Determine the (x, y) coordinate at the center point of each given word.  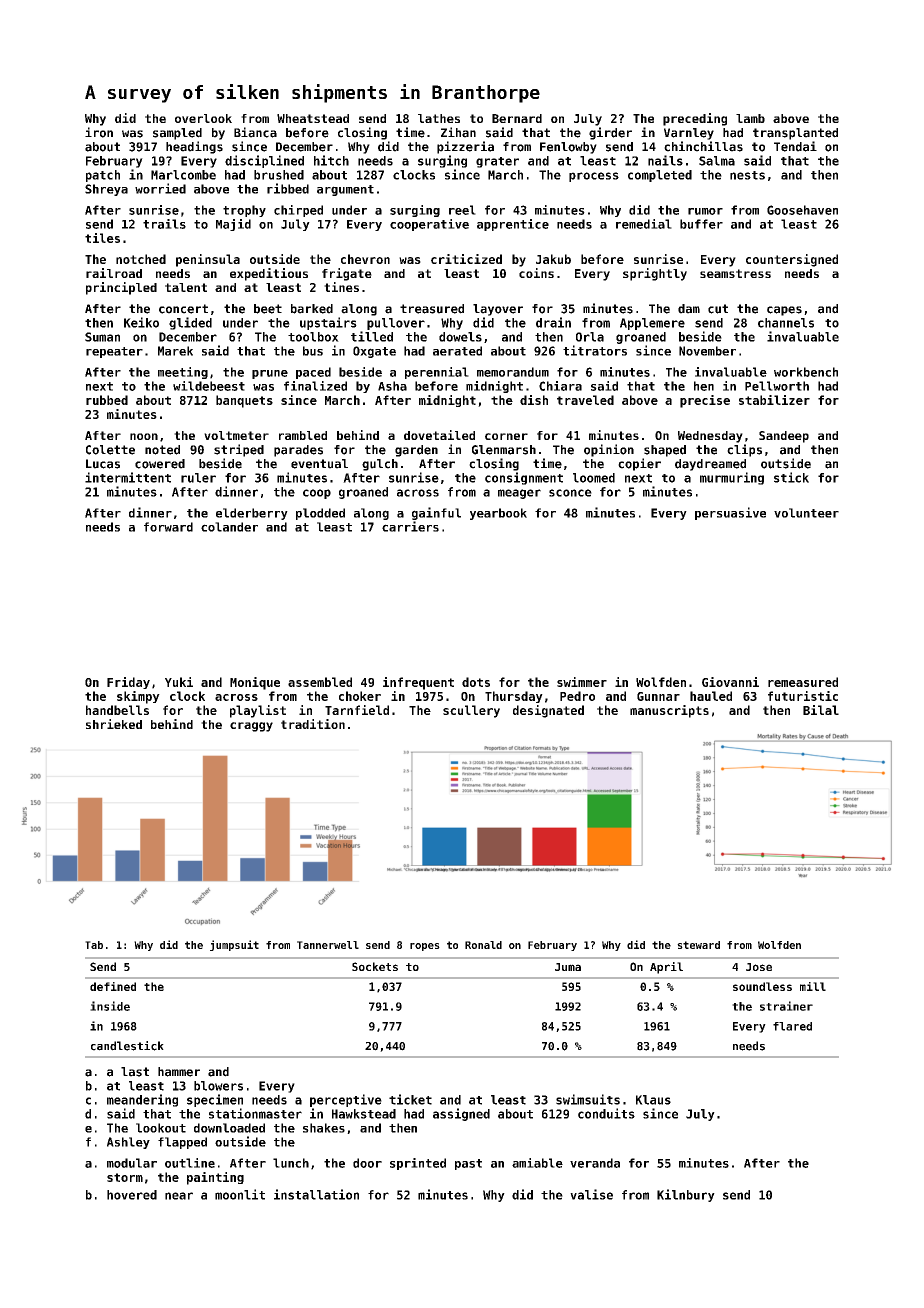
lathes (439, 118)
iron (99, 132)
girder (610, 133)
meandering (142, 1100)
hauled (711, 696)
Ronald (483, 945)
